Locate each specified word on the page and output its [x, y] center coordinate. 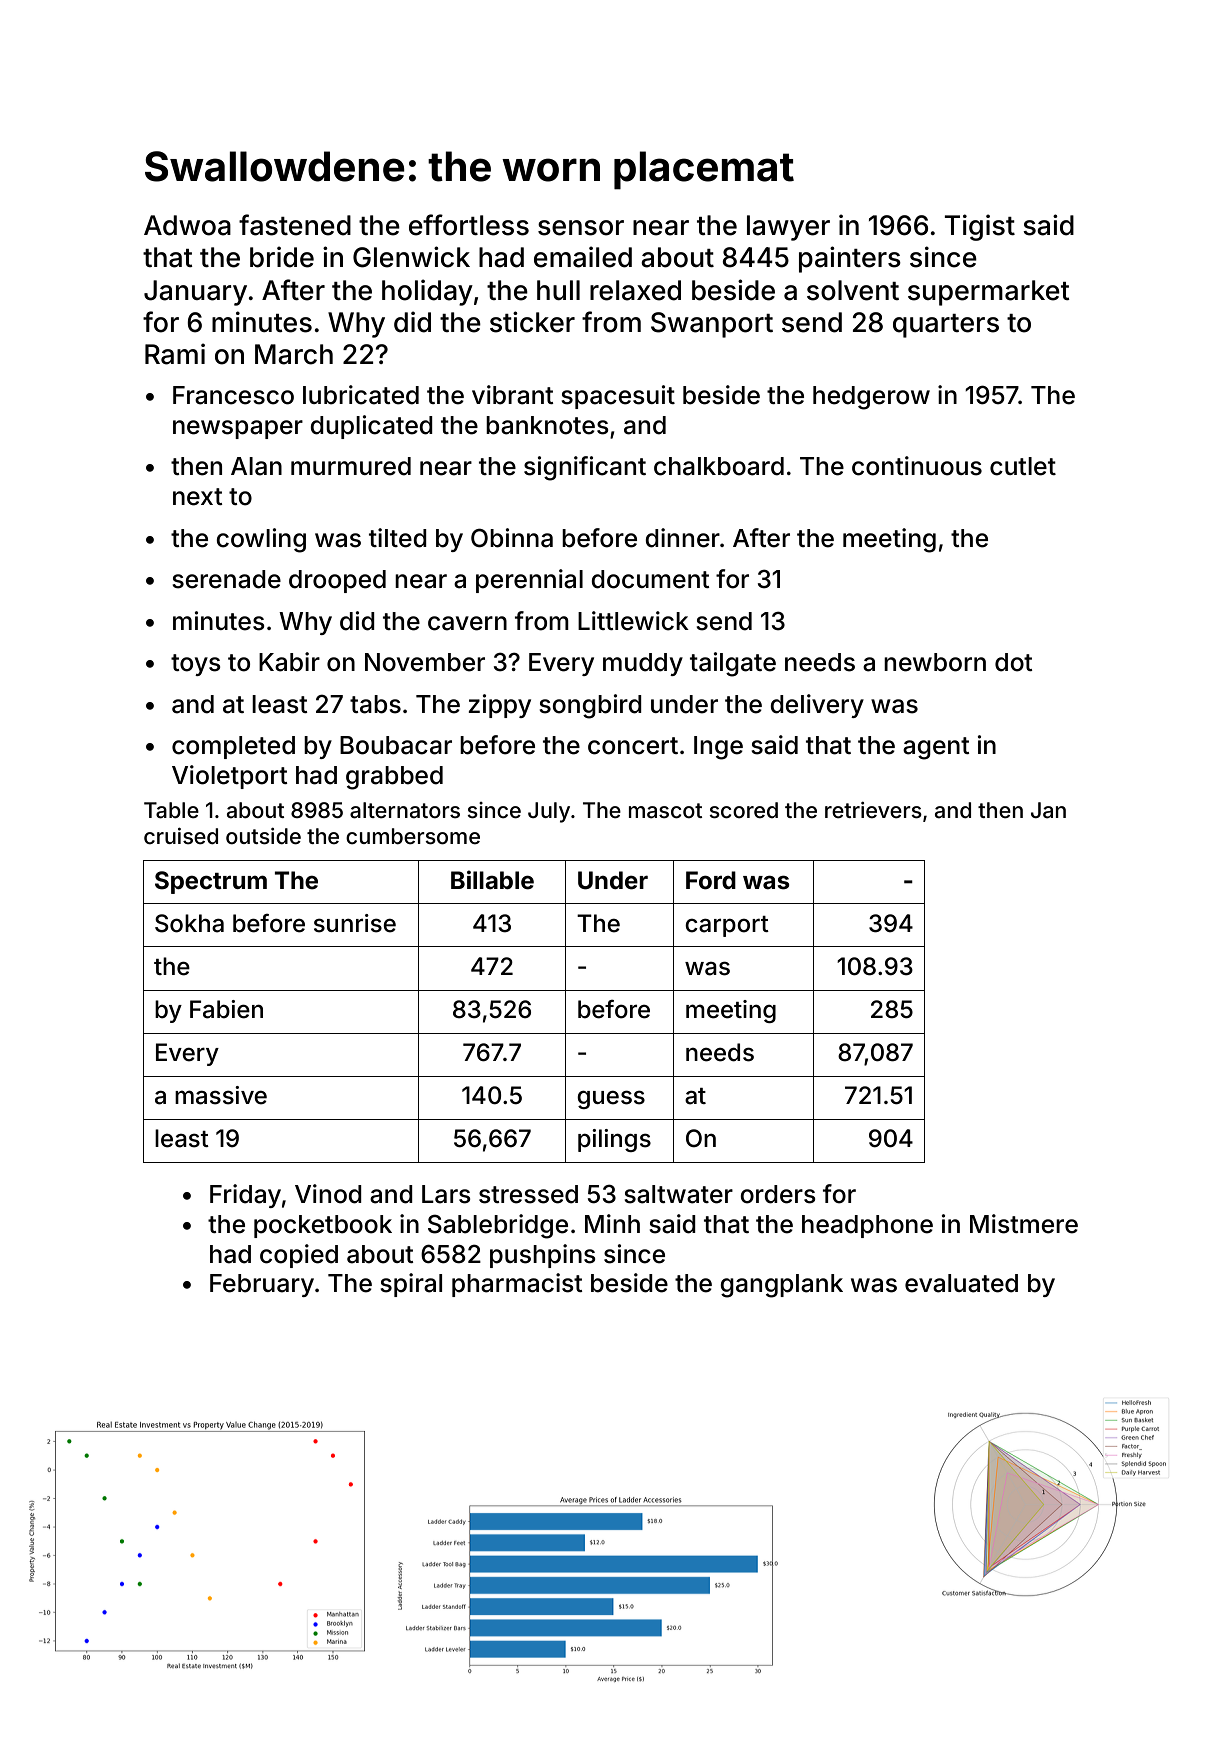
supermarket [989, 293]
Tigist [980, 227]
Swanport [712, 325]
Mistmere [1024, 1224]
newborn [935, 662]
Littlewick [633, 621]
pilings [614, 1140]
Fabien [226, 1009]
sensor [581, 228]
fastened [295, 225]
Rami [175, 354]
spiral [411, 1285]
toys [196, 665]
